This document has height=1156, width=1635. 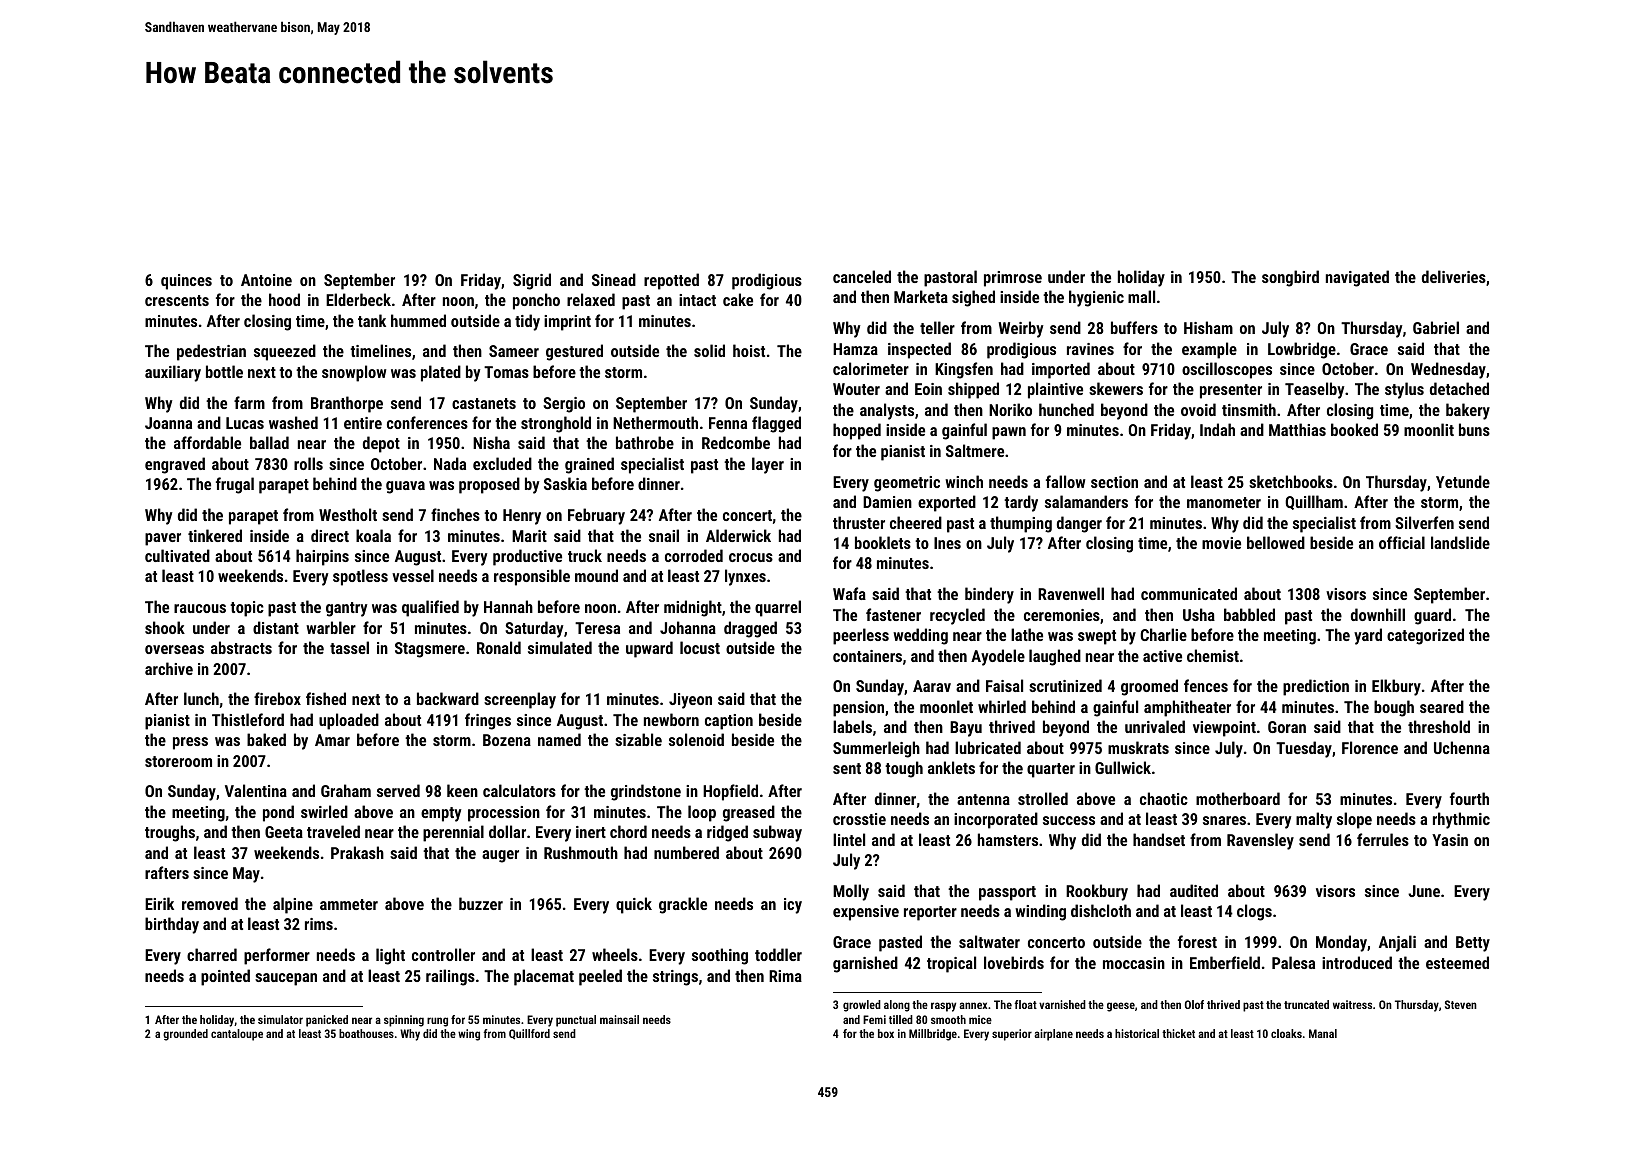 I want to click on Molly, so click(x=851, y=892).
